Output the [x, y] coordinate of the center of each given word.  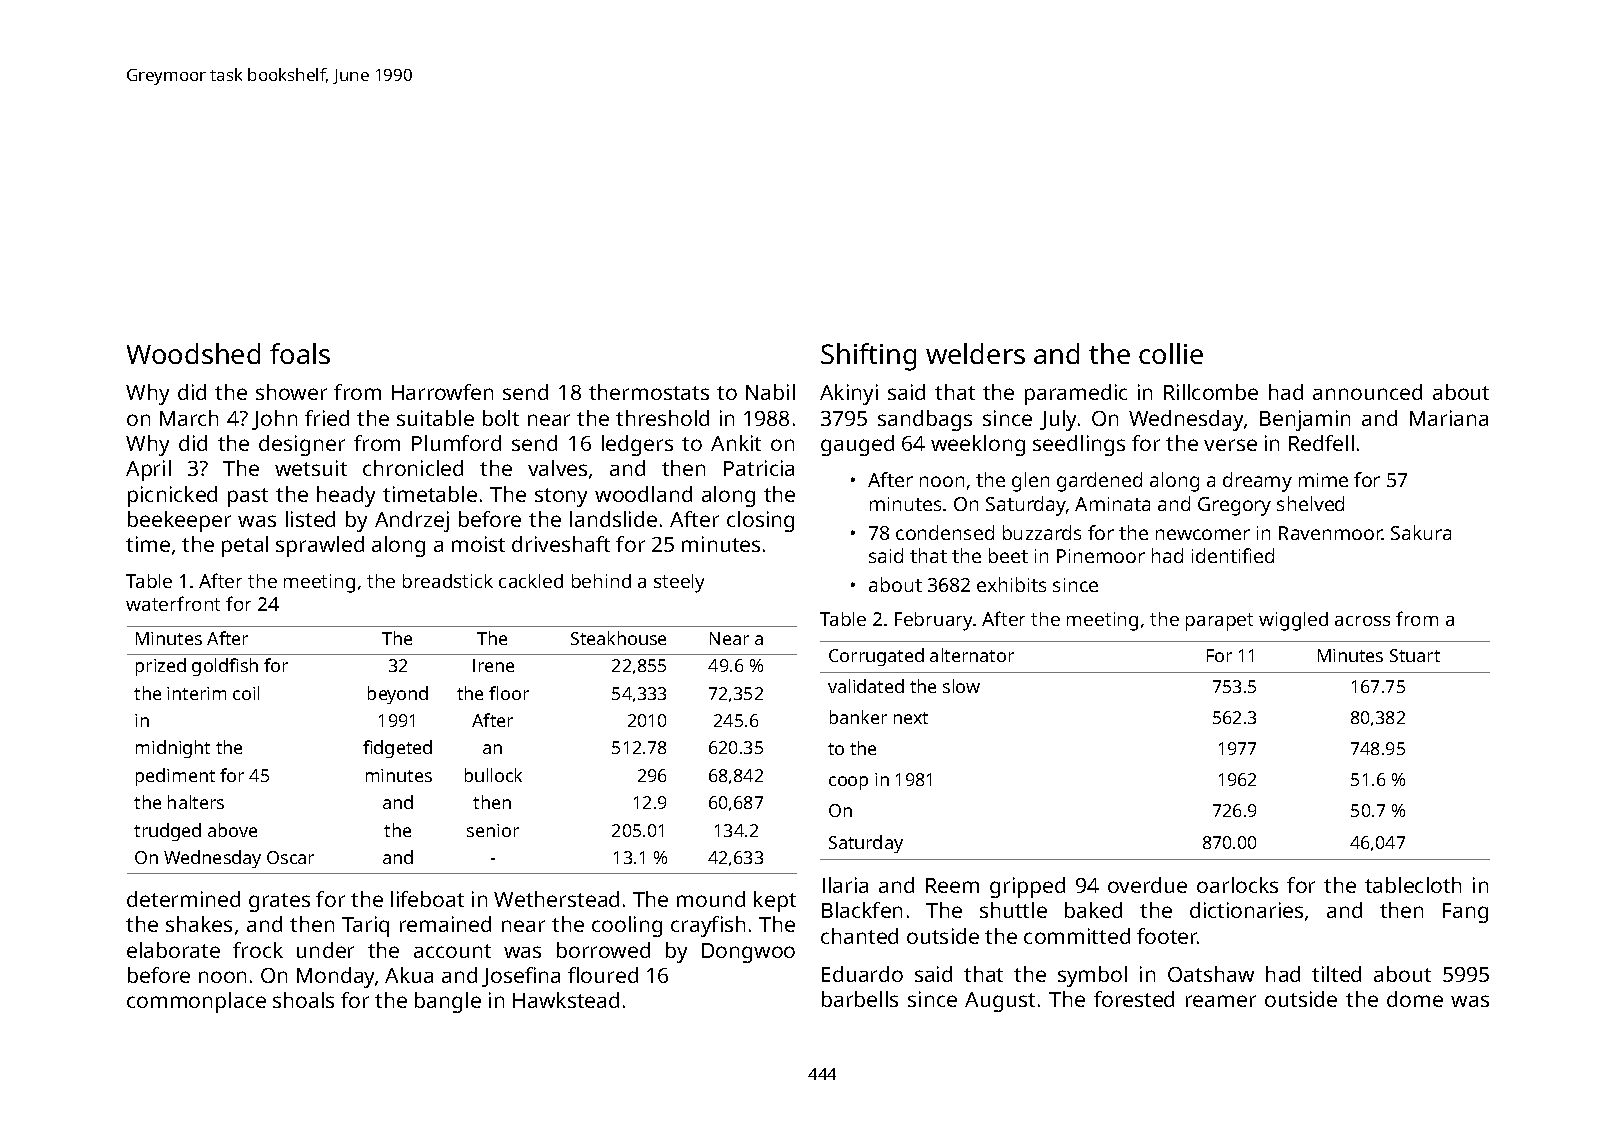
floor [509, 693]
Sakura [1421, 532]
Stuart [1415, 655]
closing [760, 521]
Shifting [868, 357]
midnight [173, 749]
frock [258, 950]
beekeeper [179, 521]
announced [1367, 392]
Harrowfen [442, 392]
